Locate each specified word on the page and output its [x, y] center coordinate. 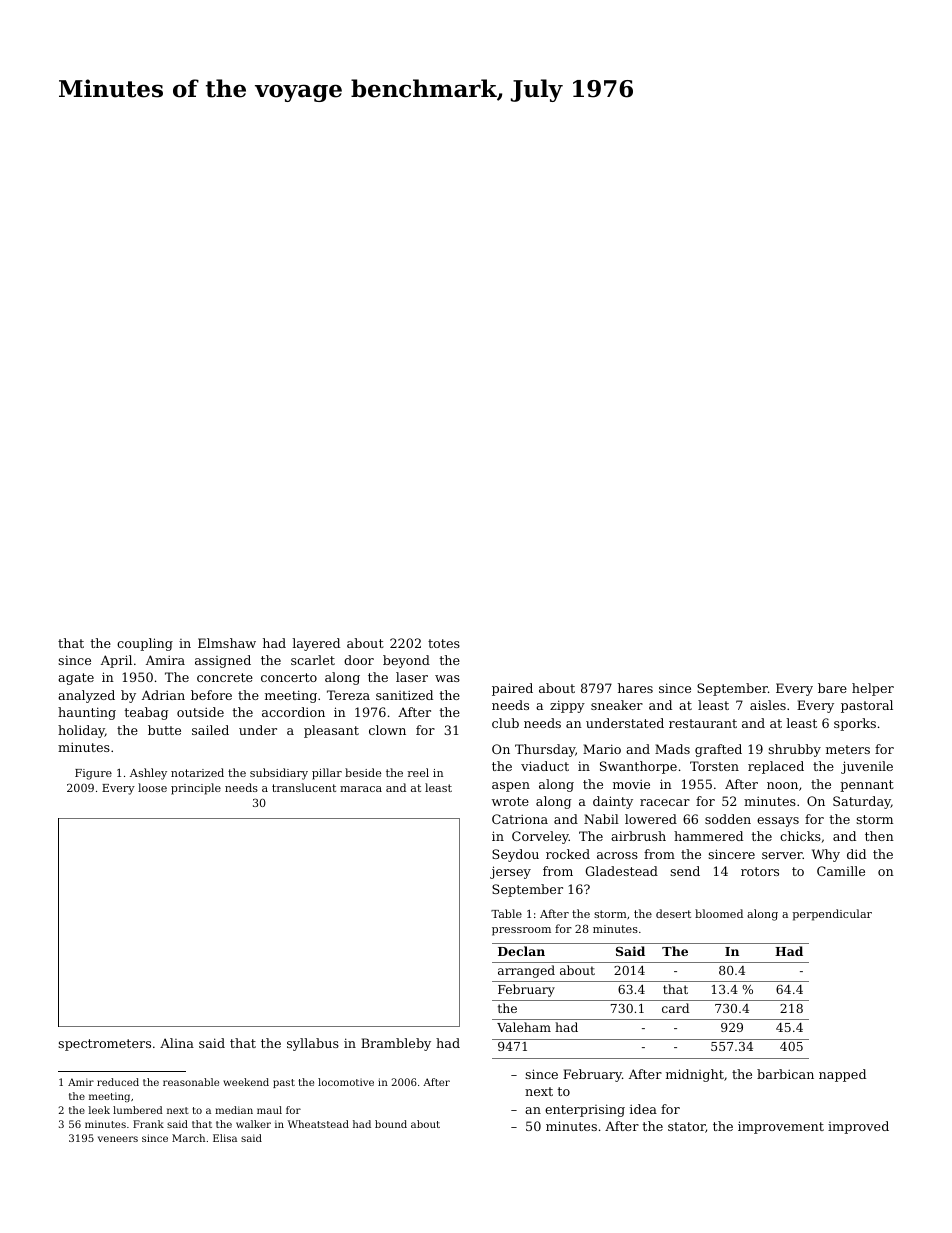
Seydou [515, 855]
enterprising [585, 1110]
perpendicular [832, 915]
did [856, 854]
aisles [768, 705]
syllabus [313, 1044]
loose [152, 787]
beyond [406, 661]
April [116, 661]
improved [858, 1127]
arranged [526, 971]
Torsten [714, 766]
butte [164, 730]
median [234, 1110]
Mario [602, 749]
